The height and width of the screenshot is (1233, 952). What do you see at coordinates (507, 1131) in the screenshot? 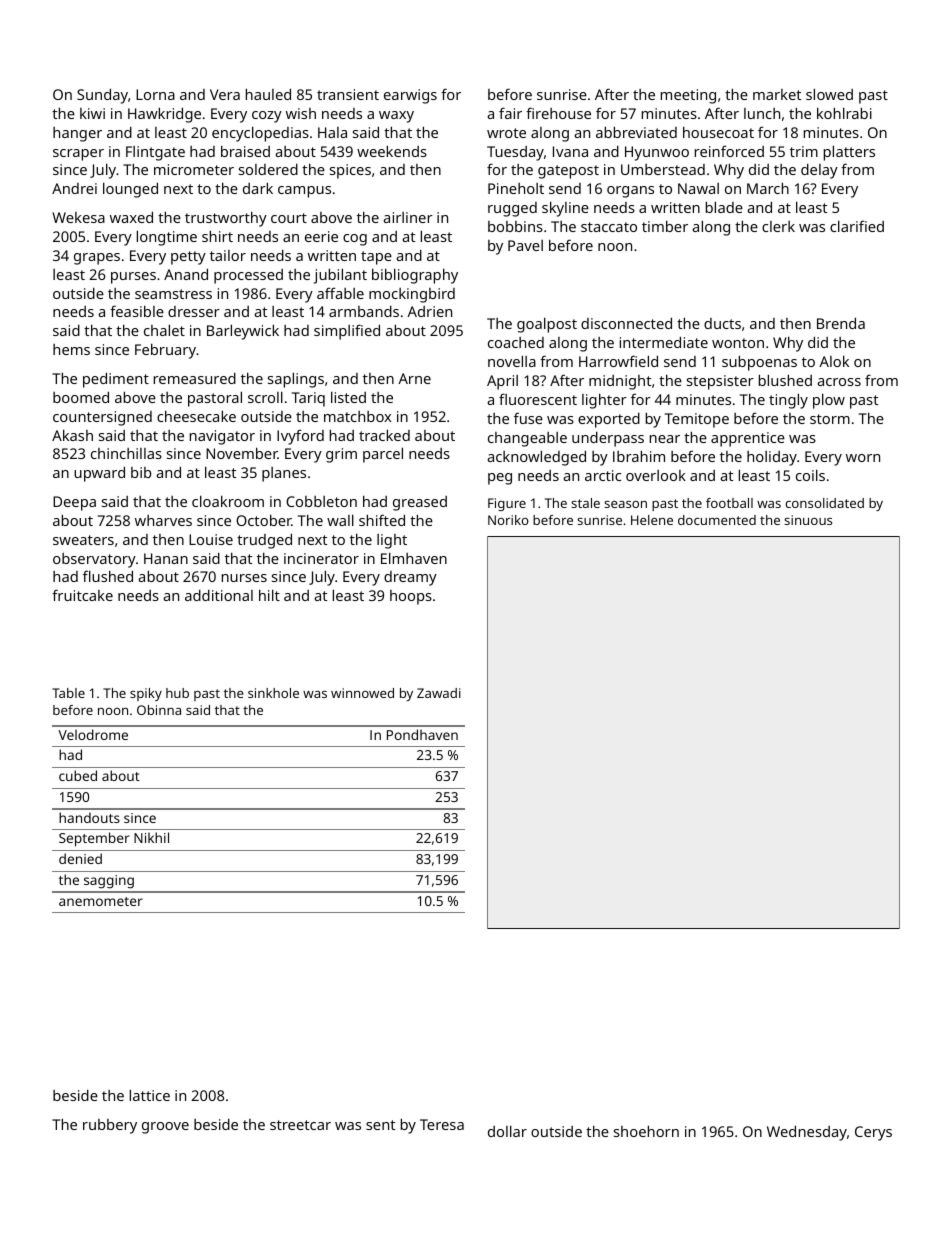
I see `dollar` at bounding box center [507, 1131].
